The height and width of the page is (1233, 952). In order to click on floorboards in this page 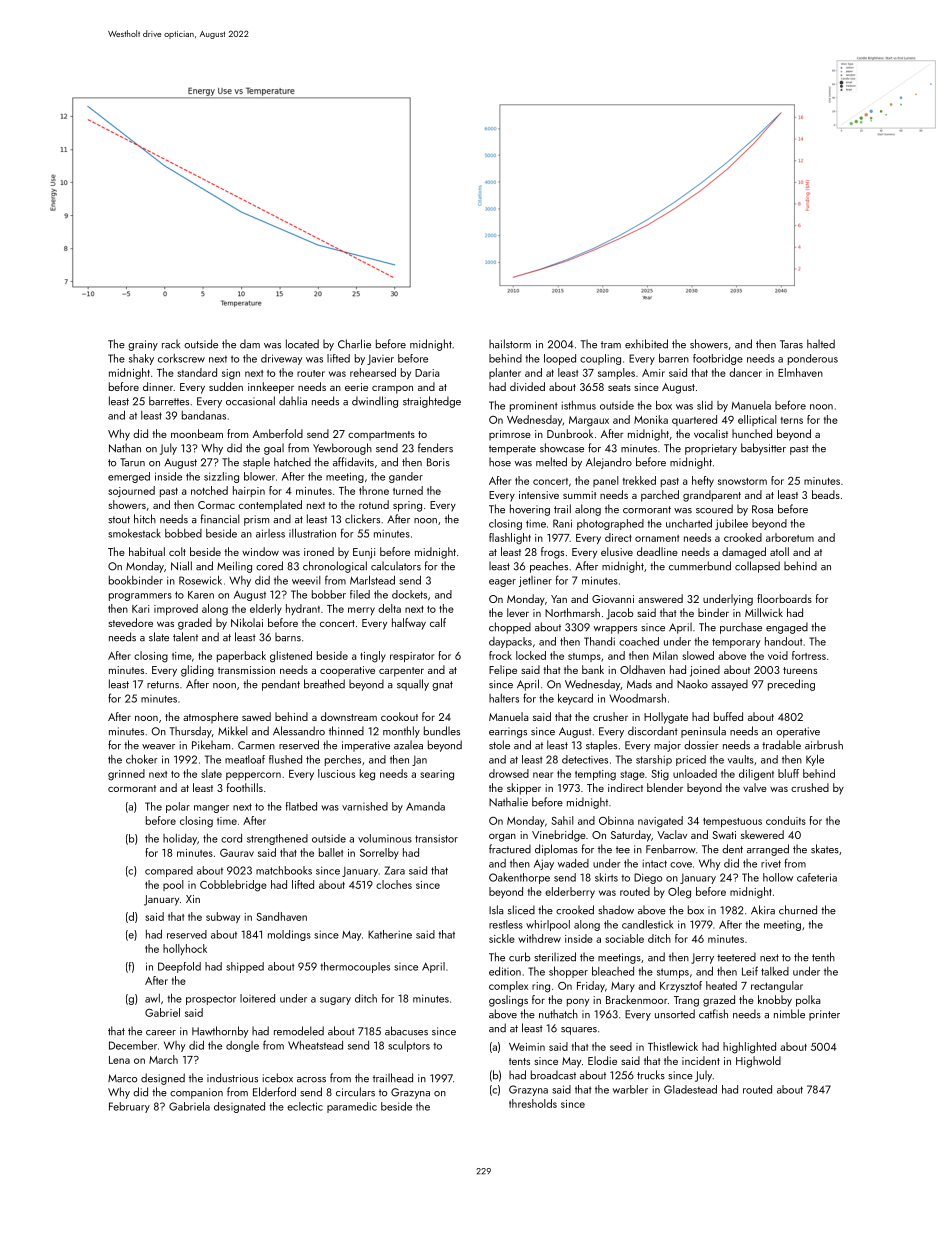, I will do `click(784, 598)`.
